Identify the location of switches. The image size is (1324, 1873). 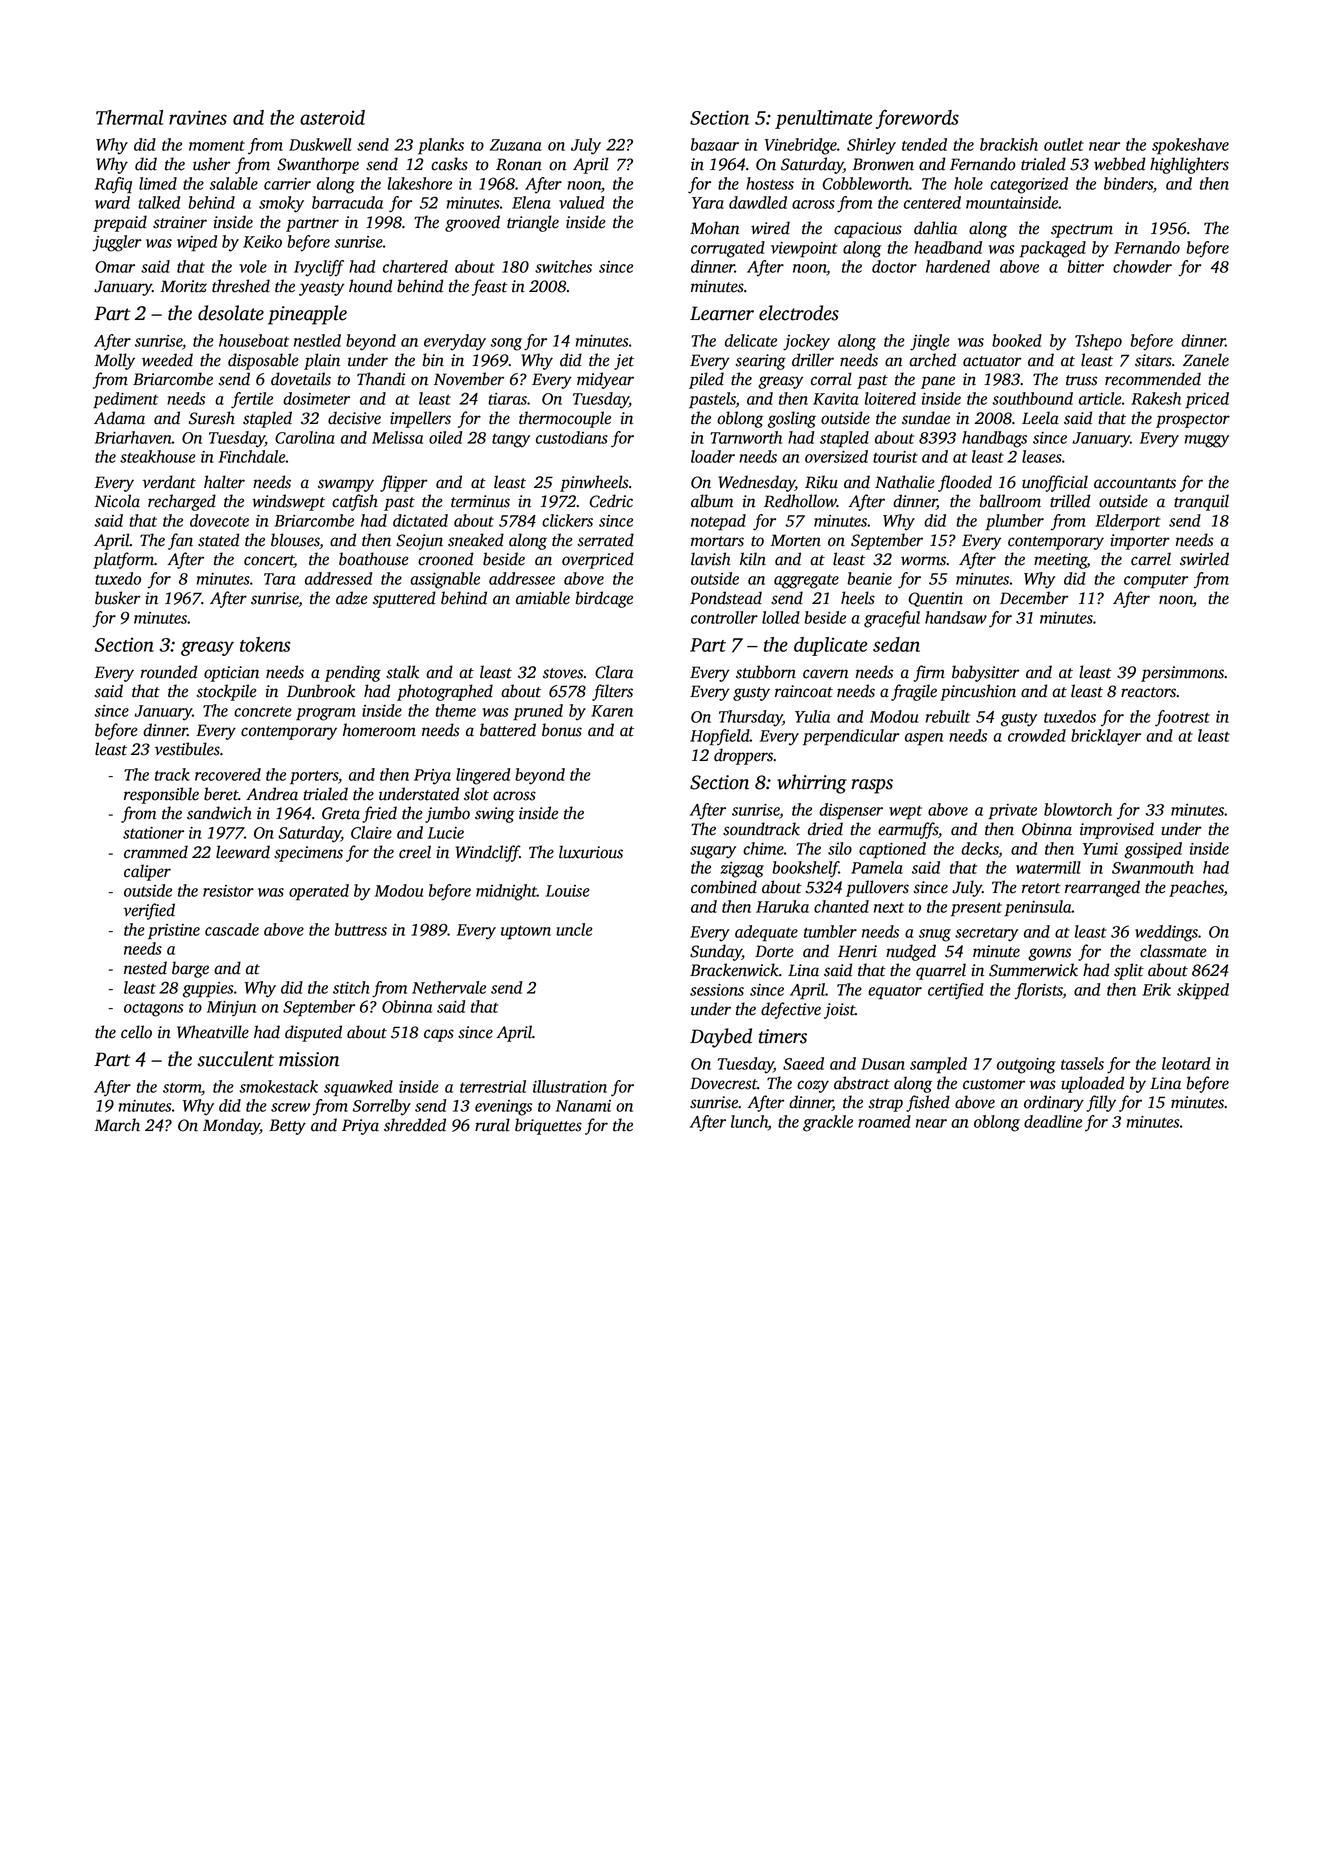
(563, 266).
